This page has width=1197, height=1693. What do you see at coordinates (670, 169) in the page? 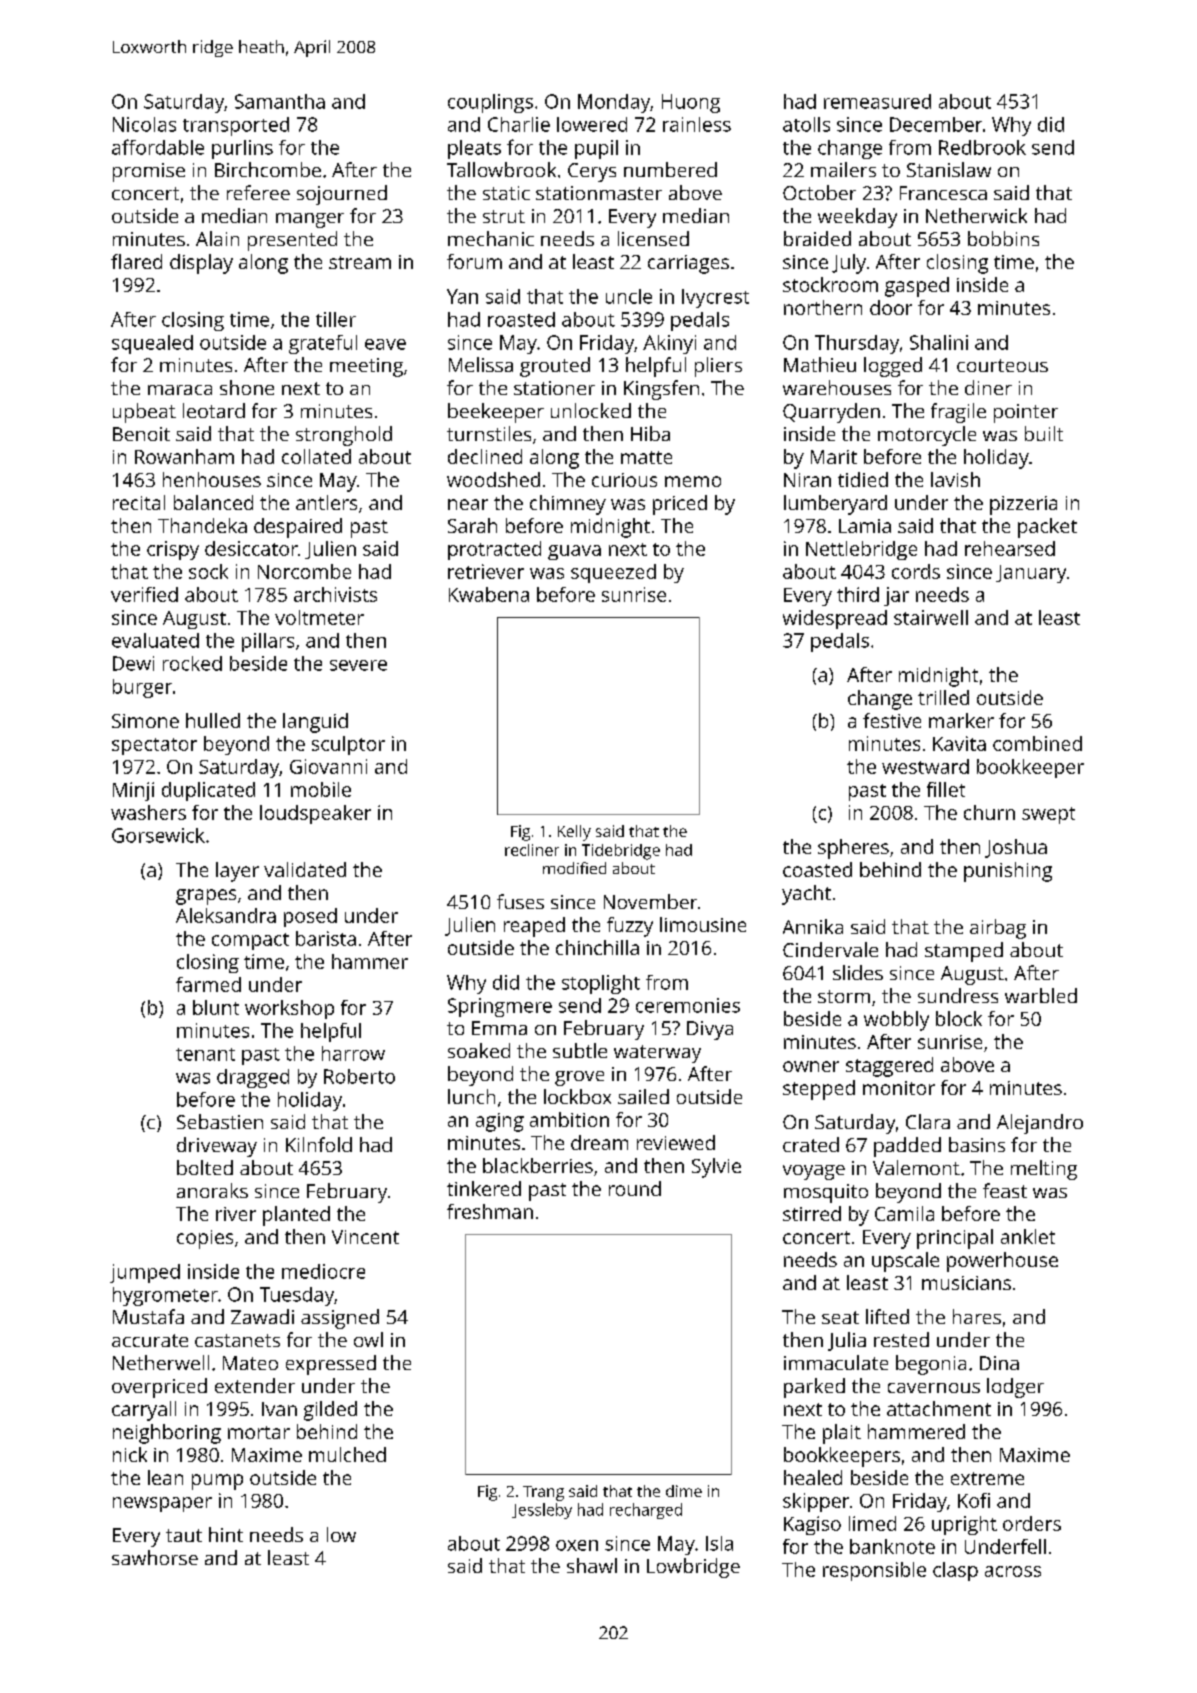
I see `numbered` at bounding box center [670, 169].
